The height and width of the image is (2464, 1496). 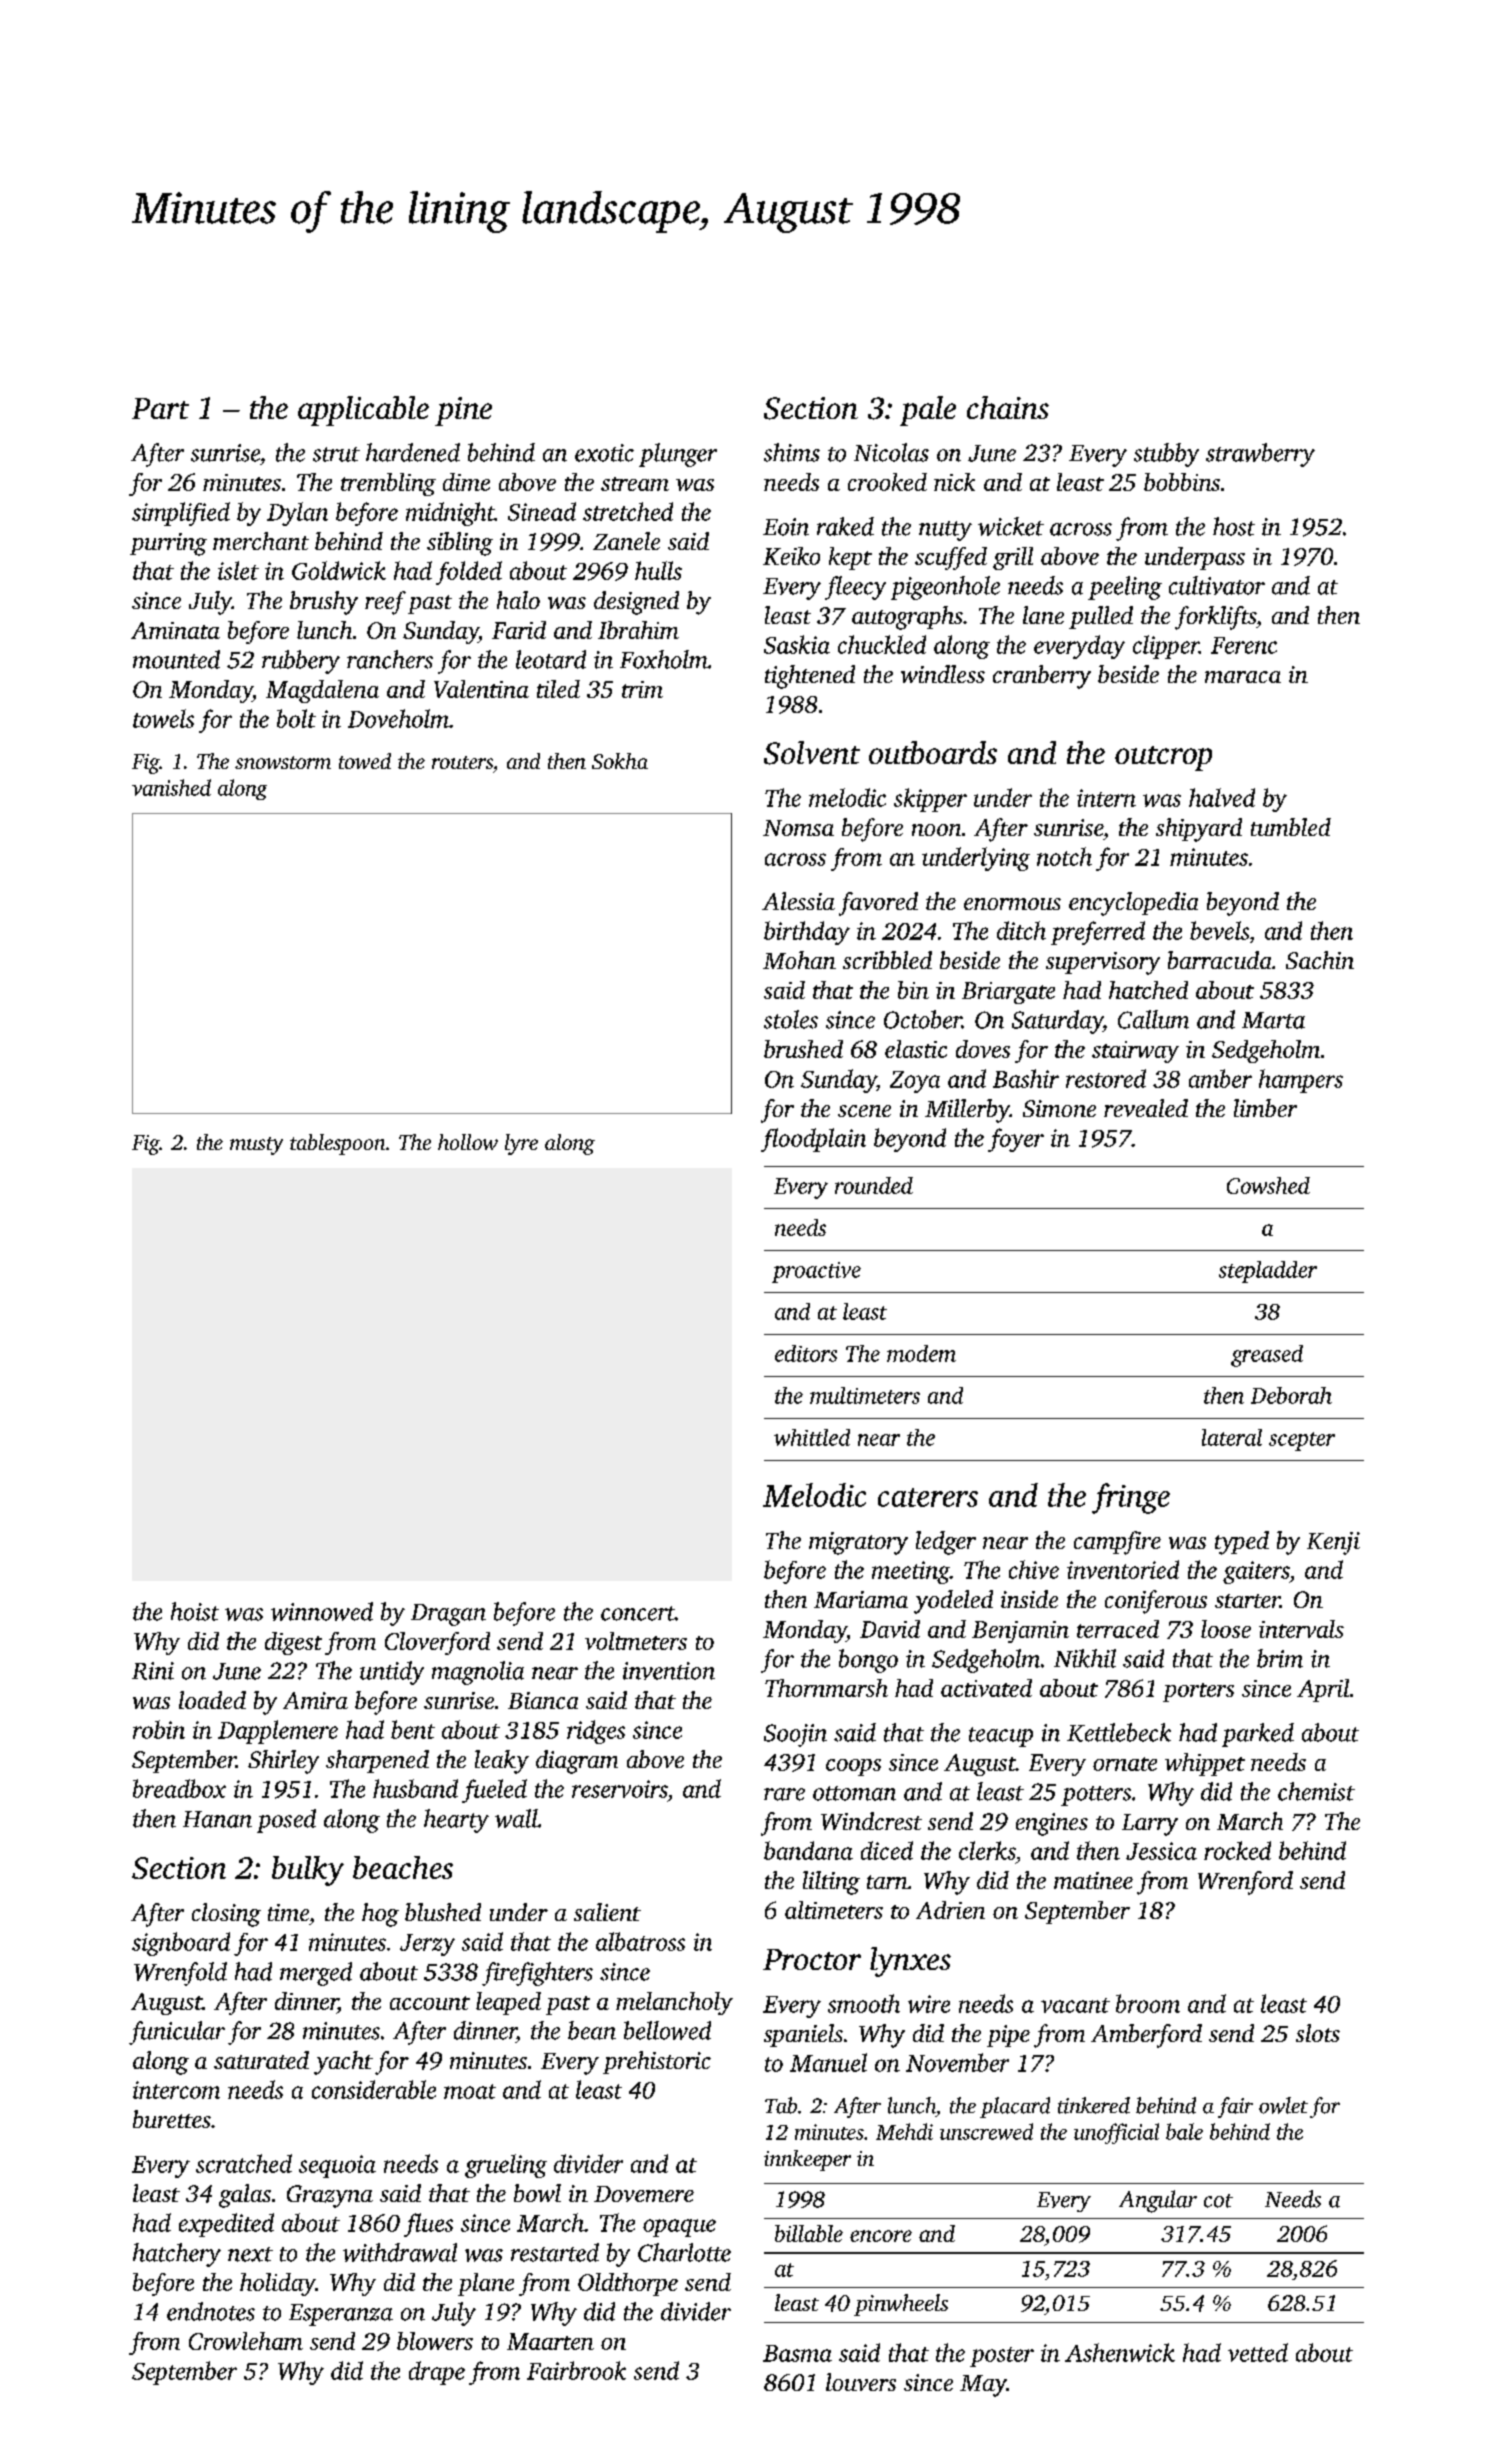 I want to click on hollow, so click(x=468, y=1142).
